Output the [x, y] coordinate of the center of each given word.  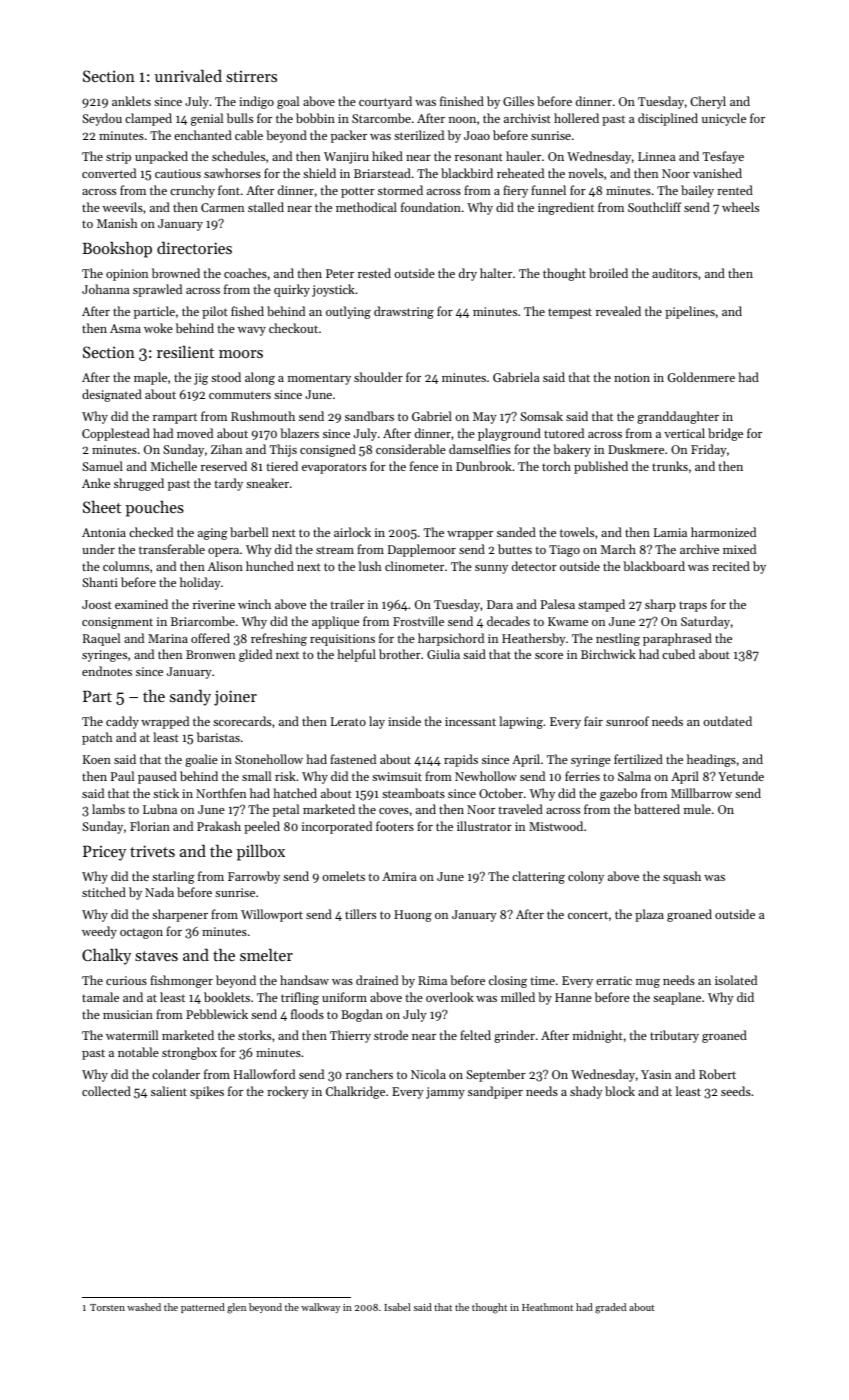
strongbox [189, 1053]
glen [236, 1308]
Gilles [518, 101]
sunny [491, 569]
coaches [245, 273]
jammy [445, 1093]
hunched [270, 566]
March [618, 549]
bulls [240, 118]
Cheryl [708, 102]
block [620, 1091]
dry [468, 274]
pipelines [690, 312]
